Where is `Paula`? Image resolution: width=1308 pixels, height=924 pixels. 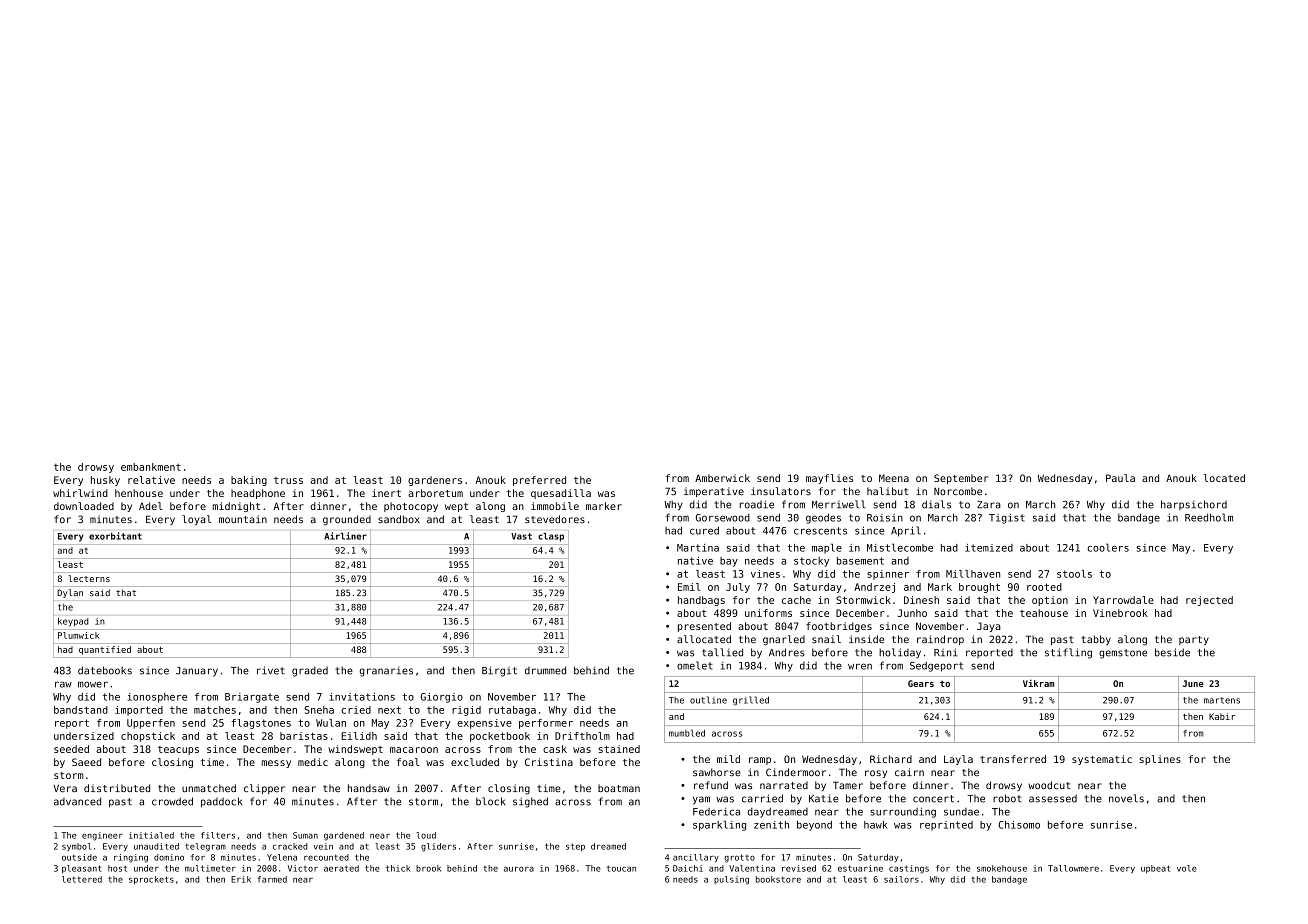 Paula is located at coordinates (1120, 478).
